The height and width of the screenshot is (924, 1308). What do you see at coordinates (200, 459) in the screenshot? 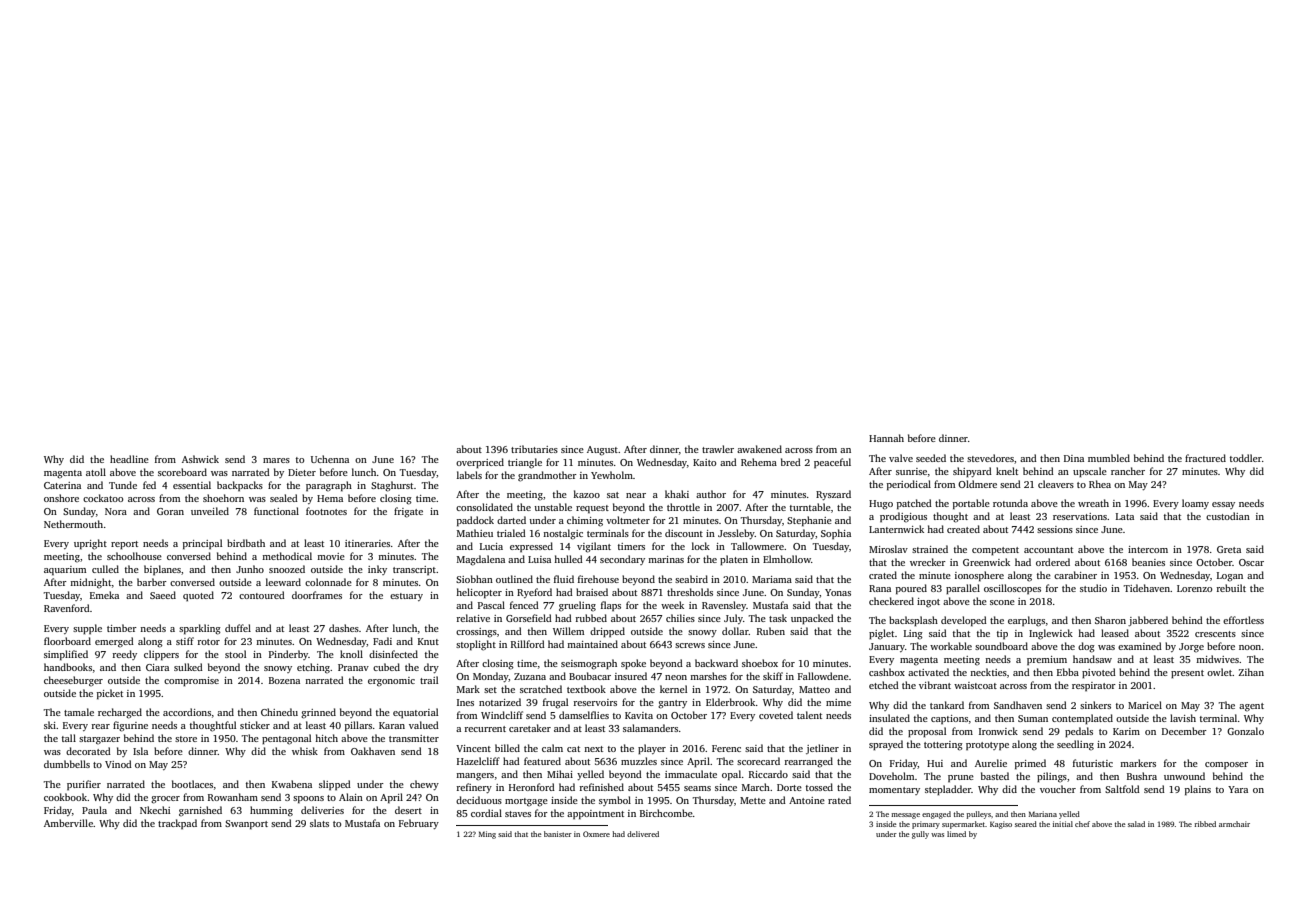
I see `Ashwick` at bounding box center [200, 459].
